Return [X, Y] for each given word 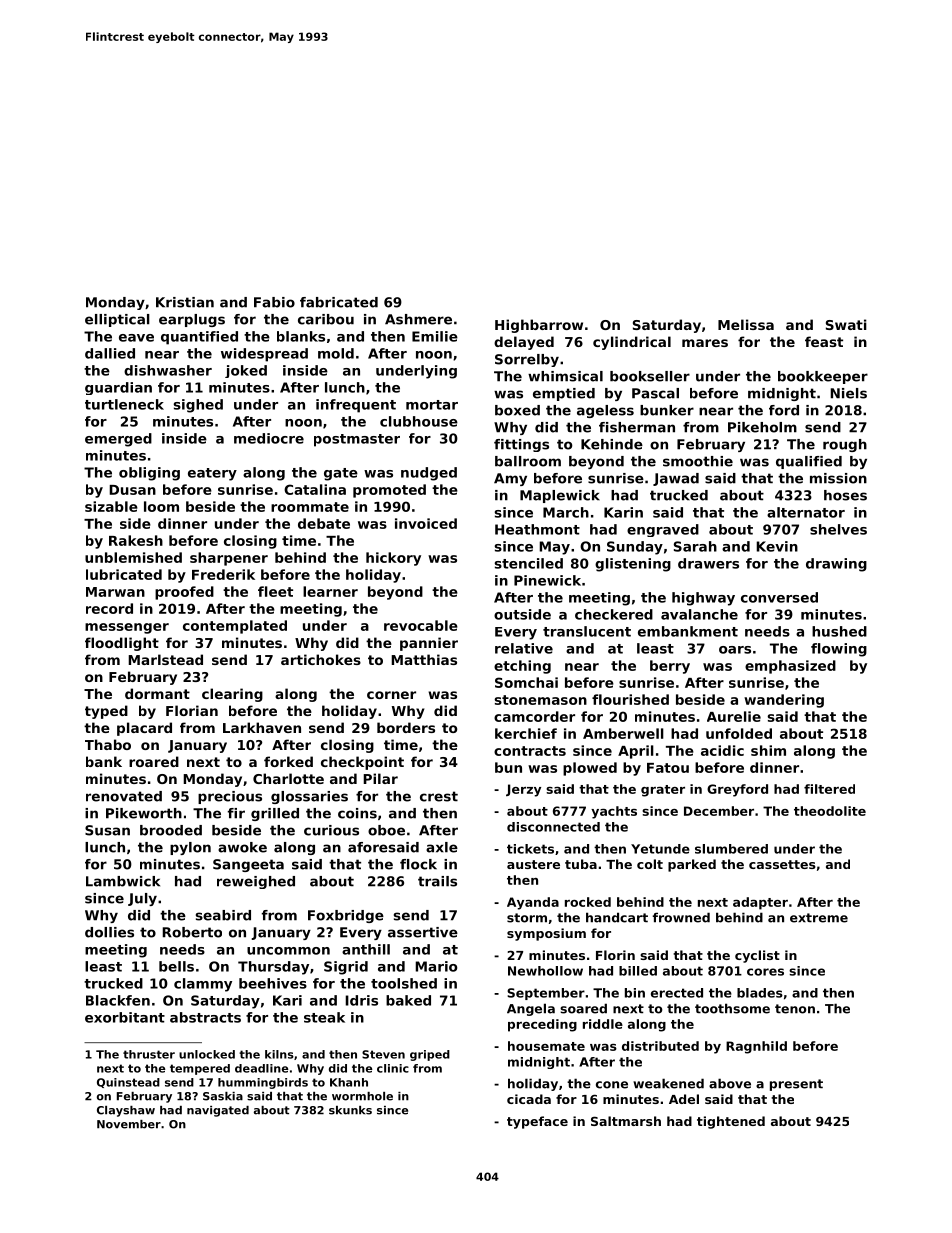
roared [154, 761]
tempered [200, 1069]
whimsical [565, 376]
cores [765, 972]
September [546, 994]
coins [357, 813]
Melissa [746, 324]
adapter [760, 903]
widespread [264, 355]
